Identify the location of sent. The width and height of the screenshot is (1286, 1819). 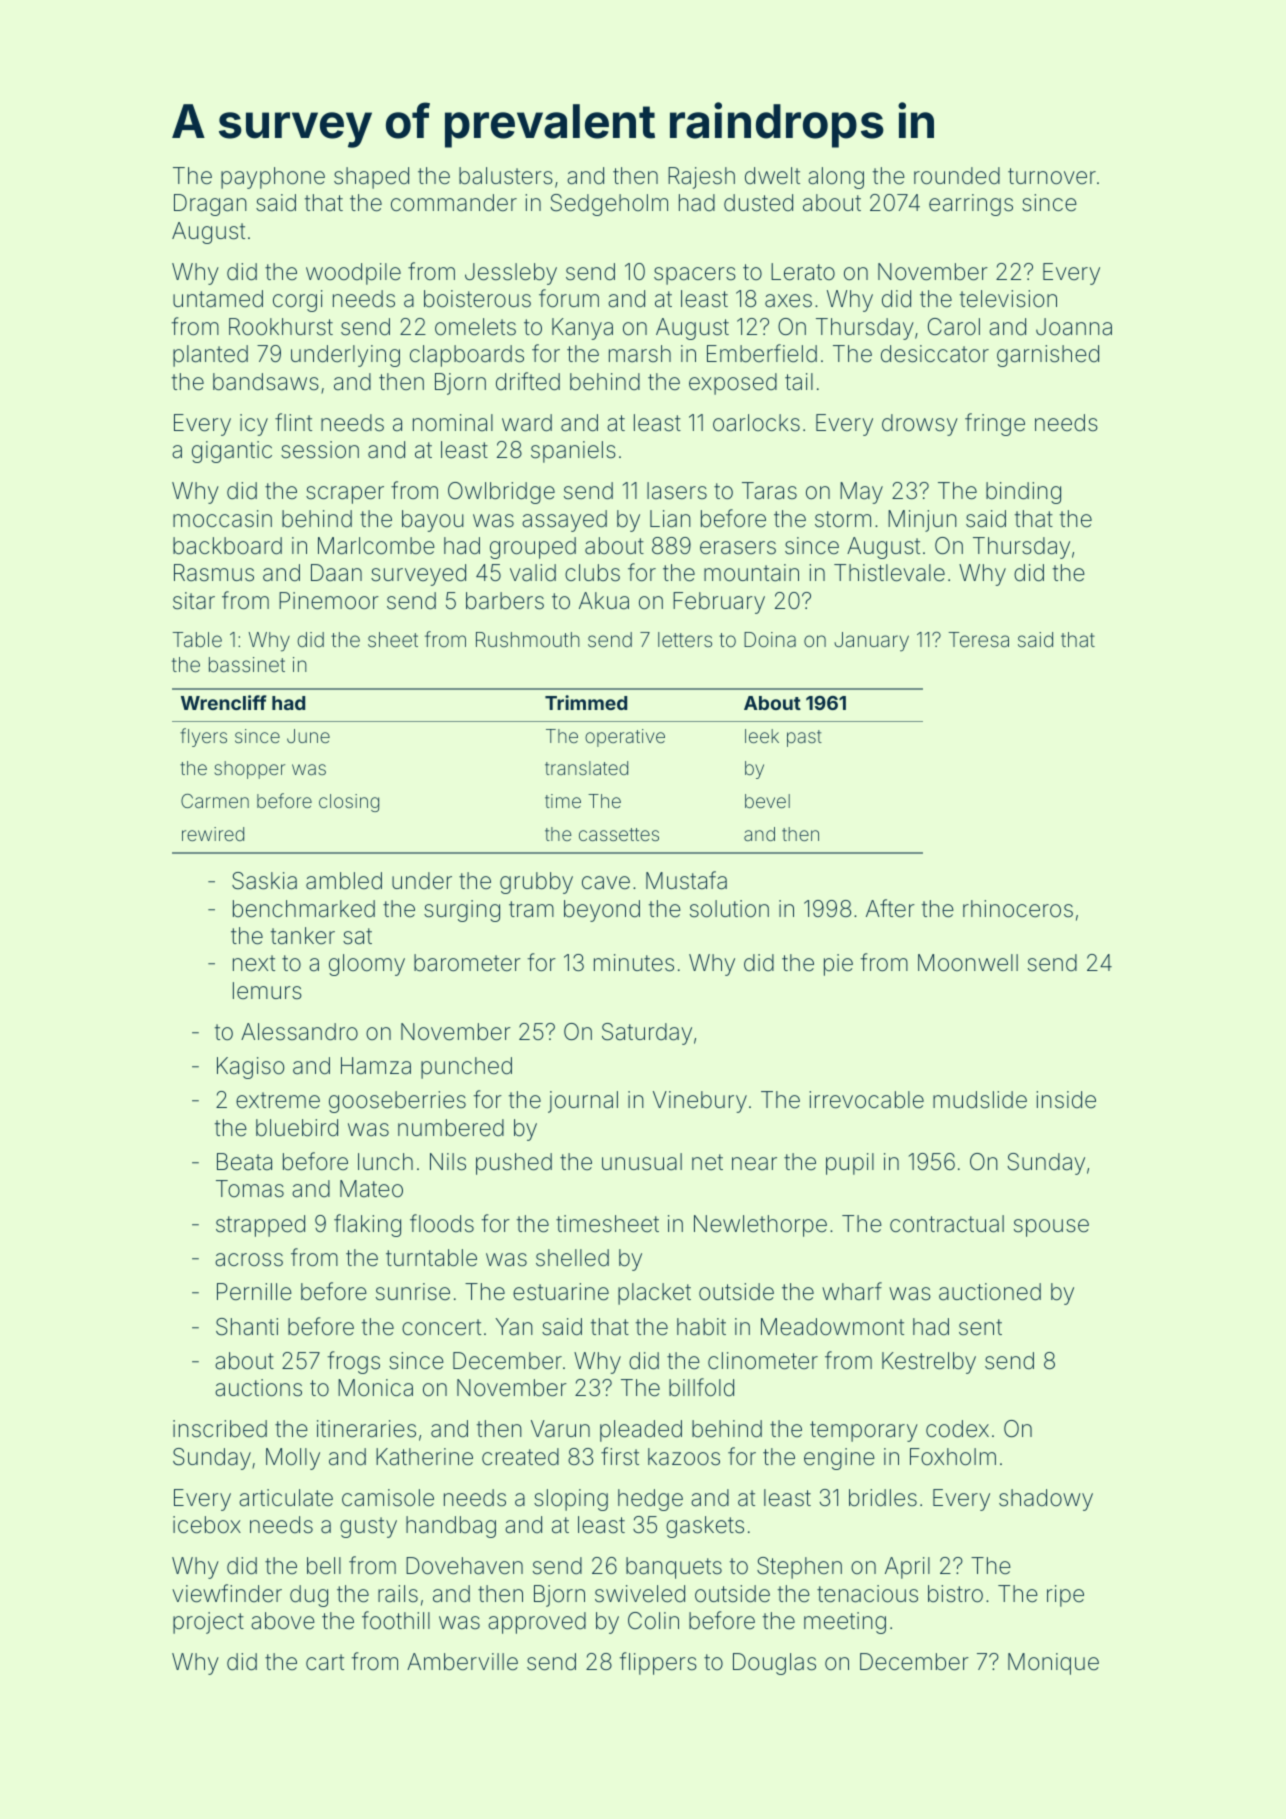
(980, 1327).
